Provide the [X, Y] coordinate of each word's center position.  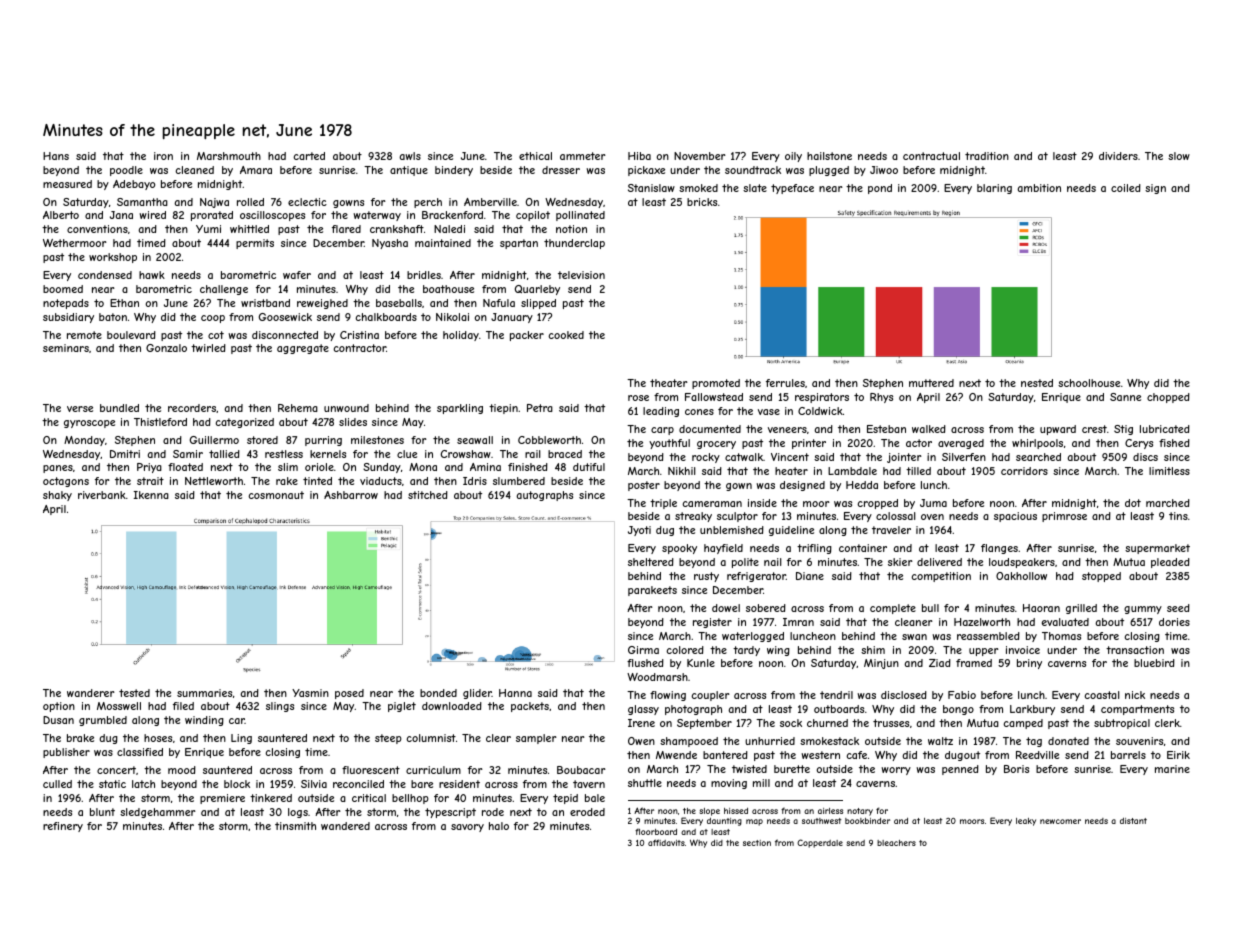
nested [1037, 383]
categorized [244, 423]
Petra [540, 408]
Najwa [214, 203]
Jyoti [639, 531]
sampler [536, 739]
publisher [66, 753]
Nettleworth [214, 481]
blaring [994, 189]
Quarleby [537, 290]
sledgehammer [158, 813]
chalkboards [386, 317]
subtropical [1122, 724]
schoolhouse [1089, 383]
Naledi [449, 229]
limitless [1169, 471]
